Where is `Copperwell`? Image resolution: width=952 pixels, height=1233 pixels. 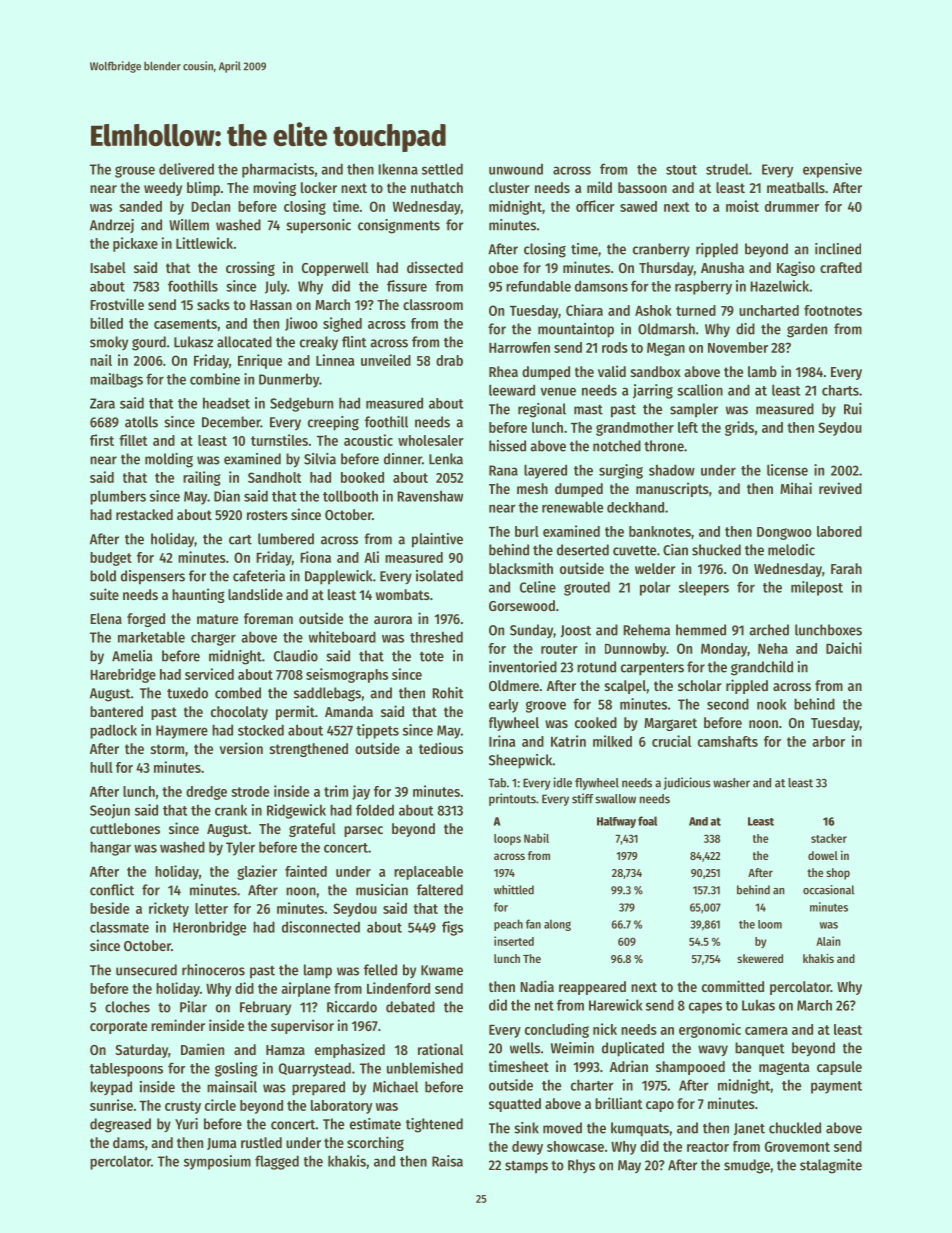 Copperwell is located at coordinates (335, 269).
